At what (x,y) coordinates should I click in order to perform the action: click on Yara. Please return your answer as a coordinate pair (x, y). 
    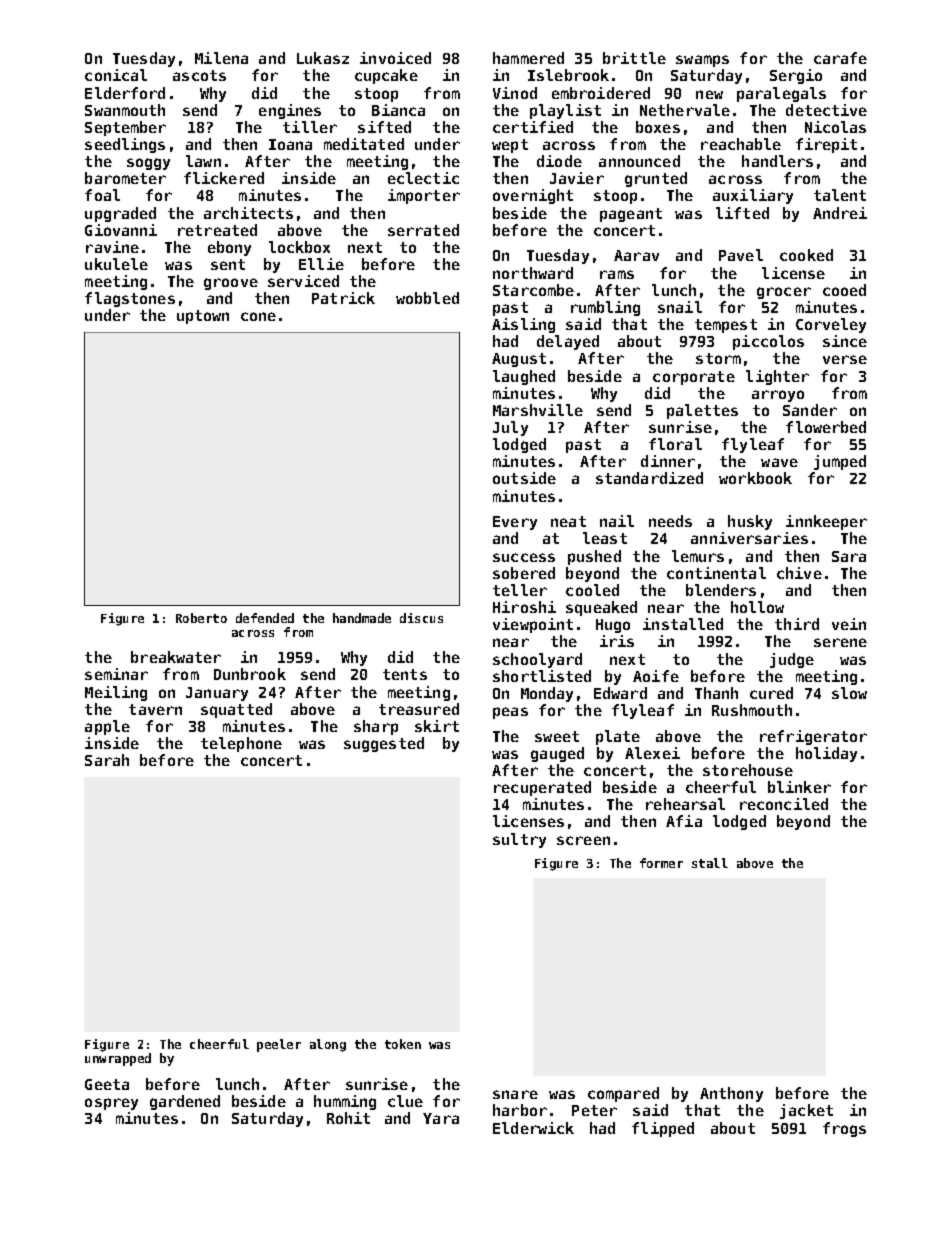
    Looking at the image, I should click on (441, 1118).
